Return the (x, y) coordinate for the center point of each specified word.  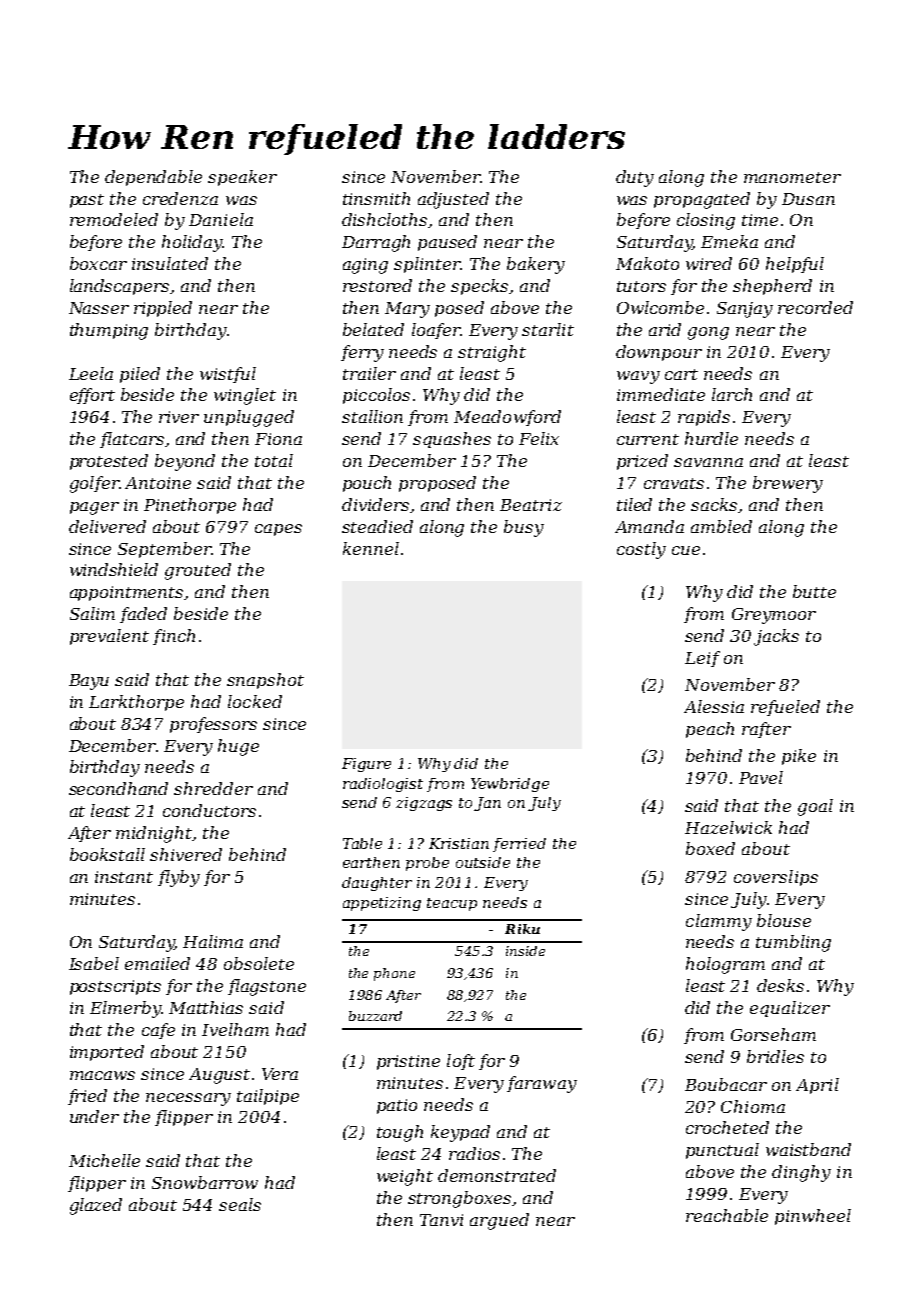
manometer (792, 177)
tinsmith (376, 198)
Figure (366, 765)
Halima (213, 941)
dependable (153, 178)
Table (362, 843)
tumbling (793, 943)
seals (240, 1204)
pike (799, 757)
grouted (198, 571)
